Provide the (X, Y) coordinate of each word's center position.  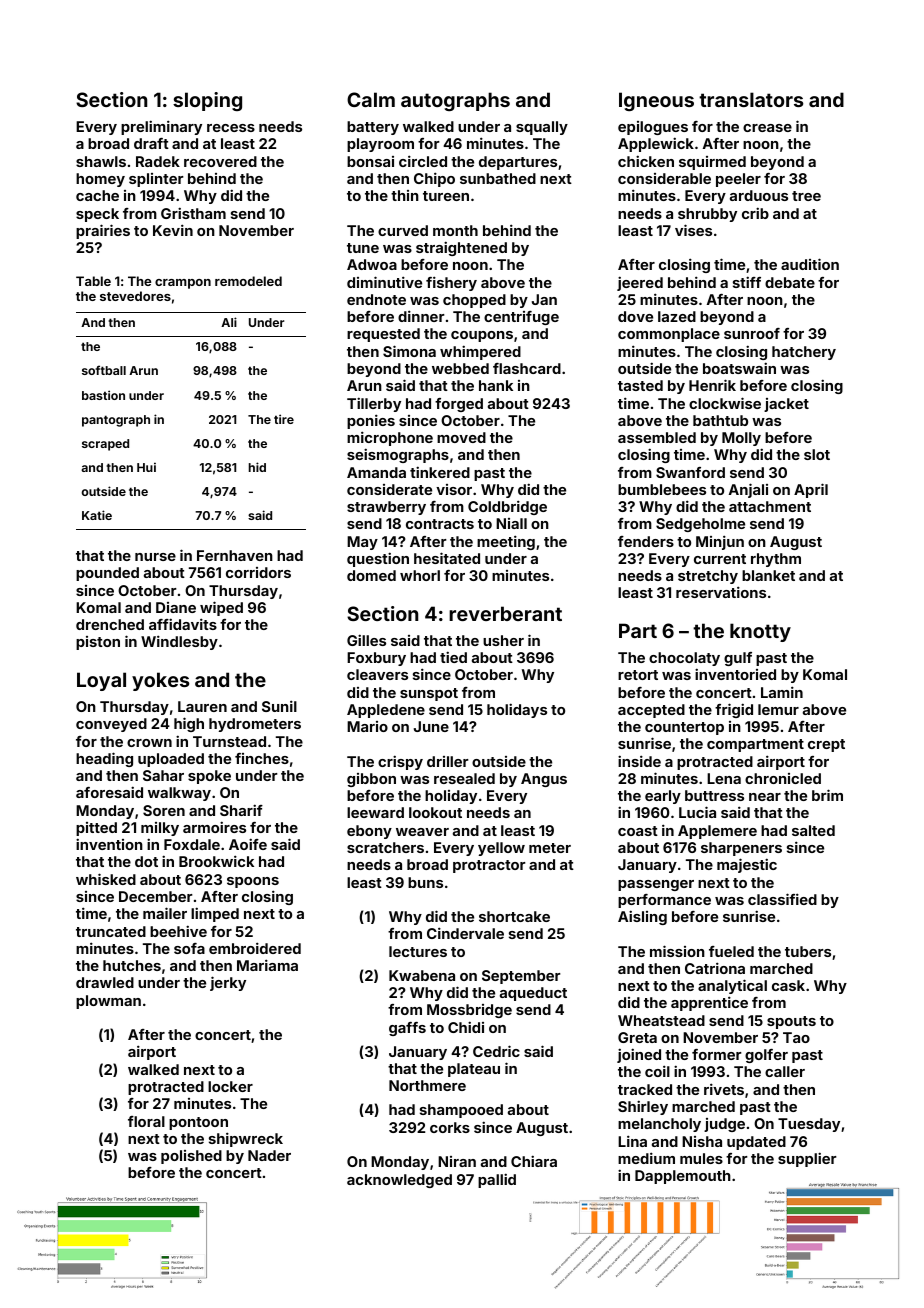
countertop (684, 728)
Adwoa (372, 264)
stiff (747, 282)
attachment (770, 506)
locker (230, 1086)
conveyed (111, 725)
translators (751, 99)
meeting (506, 542)
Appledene (386, 711)
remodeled (248, 281)
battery (373, 128)
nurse (155, 557)
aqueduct (533, 994)
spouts (791, 1022)
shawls (101, 161)
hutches (132, 965)
